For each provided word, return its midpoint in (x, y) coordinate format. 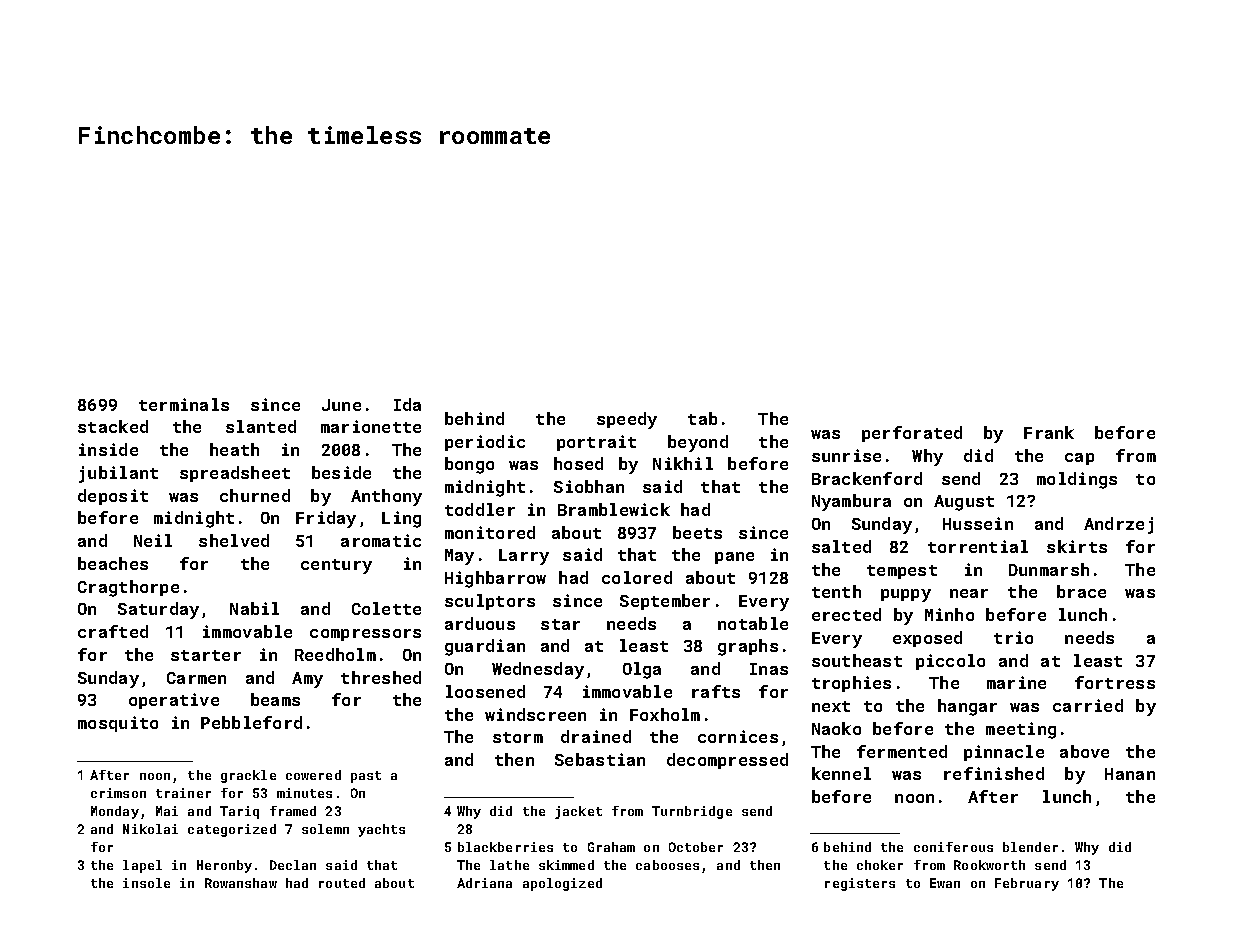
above (1084, 751)
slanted (261, 426)
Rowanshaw (241, 883)
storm (518, 737)
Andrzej (1118, 525)
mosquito (118, 724)
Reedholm (335, 654)
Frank (1049, 432)
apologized (562, 884)
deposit (113, 497)
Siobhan (589, 486)
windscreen (535, 714)
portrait (596, 443)
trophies (851, 684)
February (1027, 884)
